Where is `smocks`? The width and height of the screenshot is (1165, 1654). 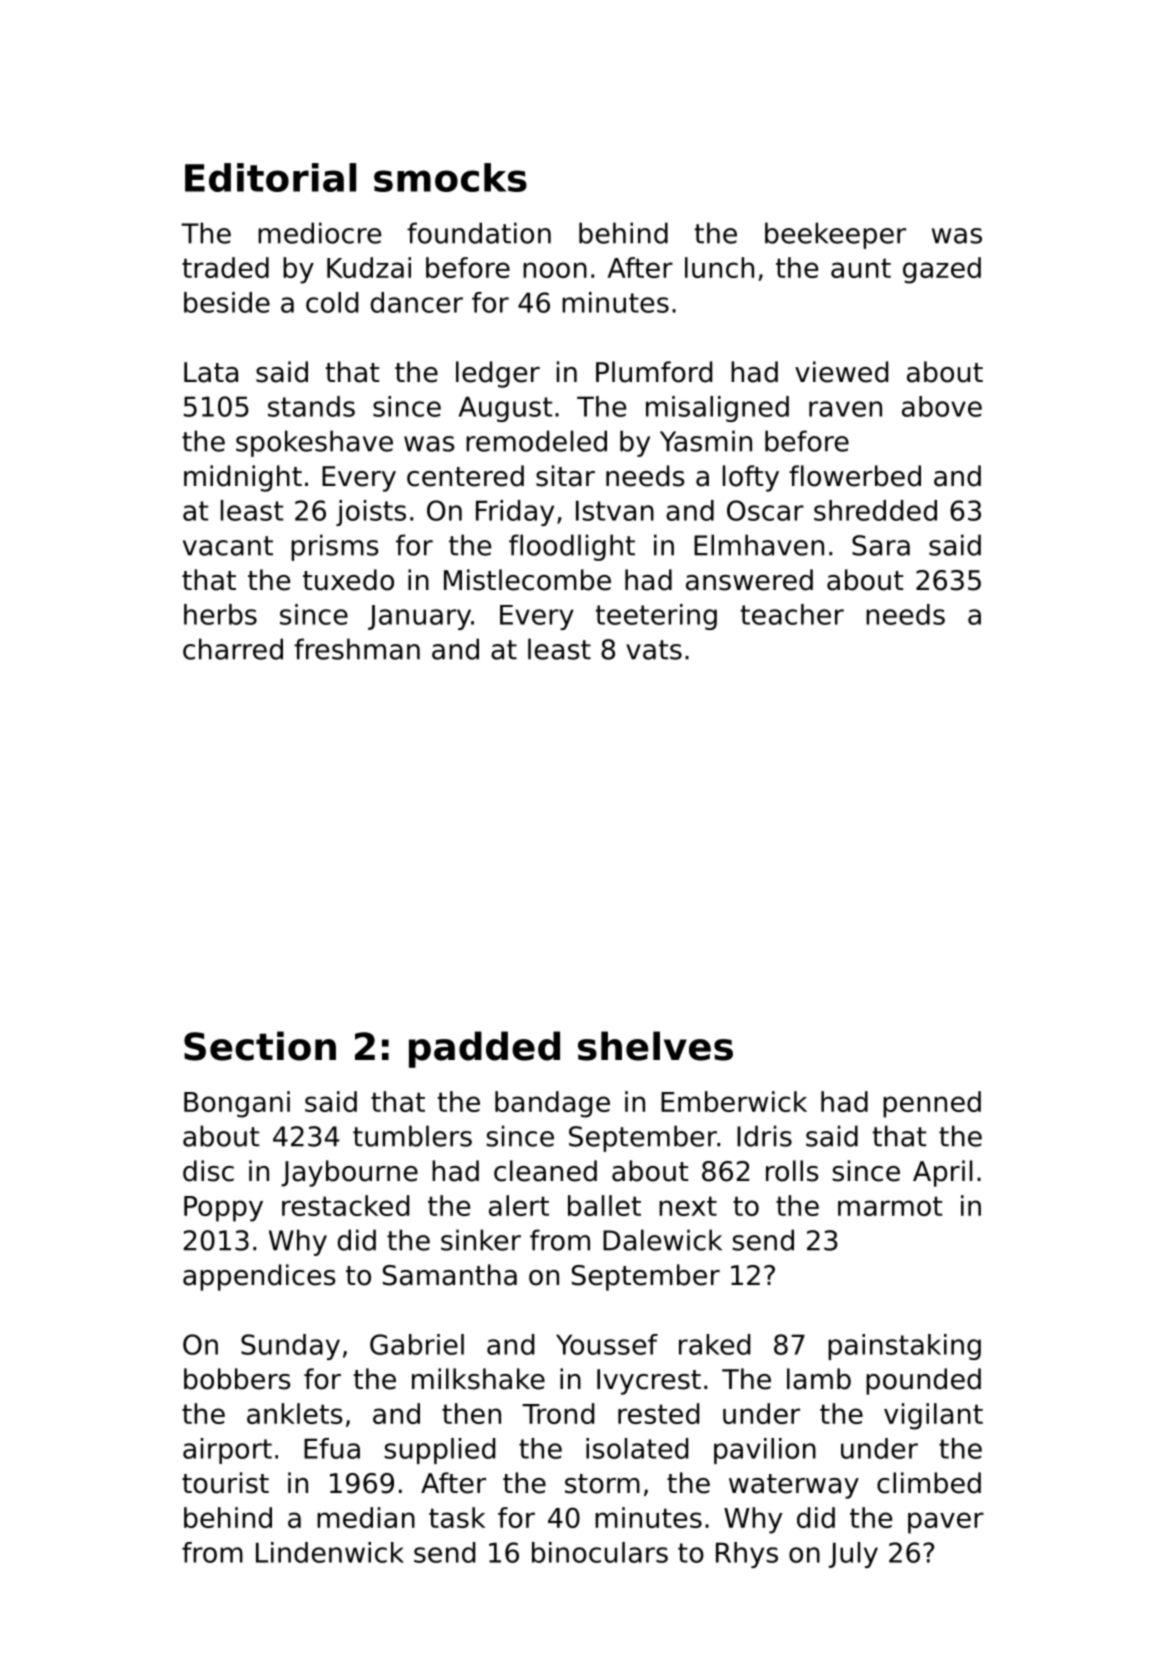 smocks is located at coordinates (450, 177).
